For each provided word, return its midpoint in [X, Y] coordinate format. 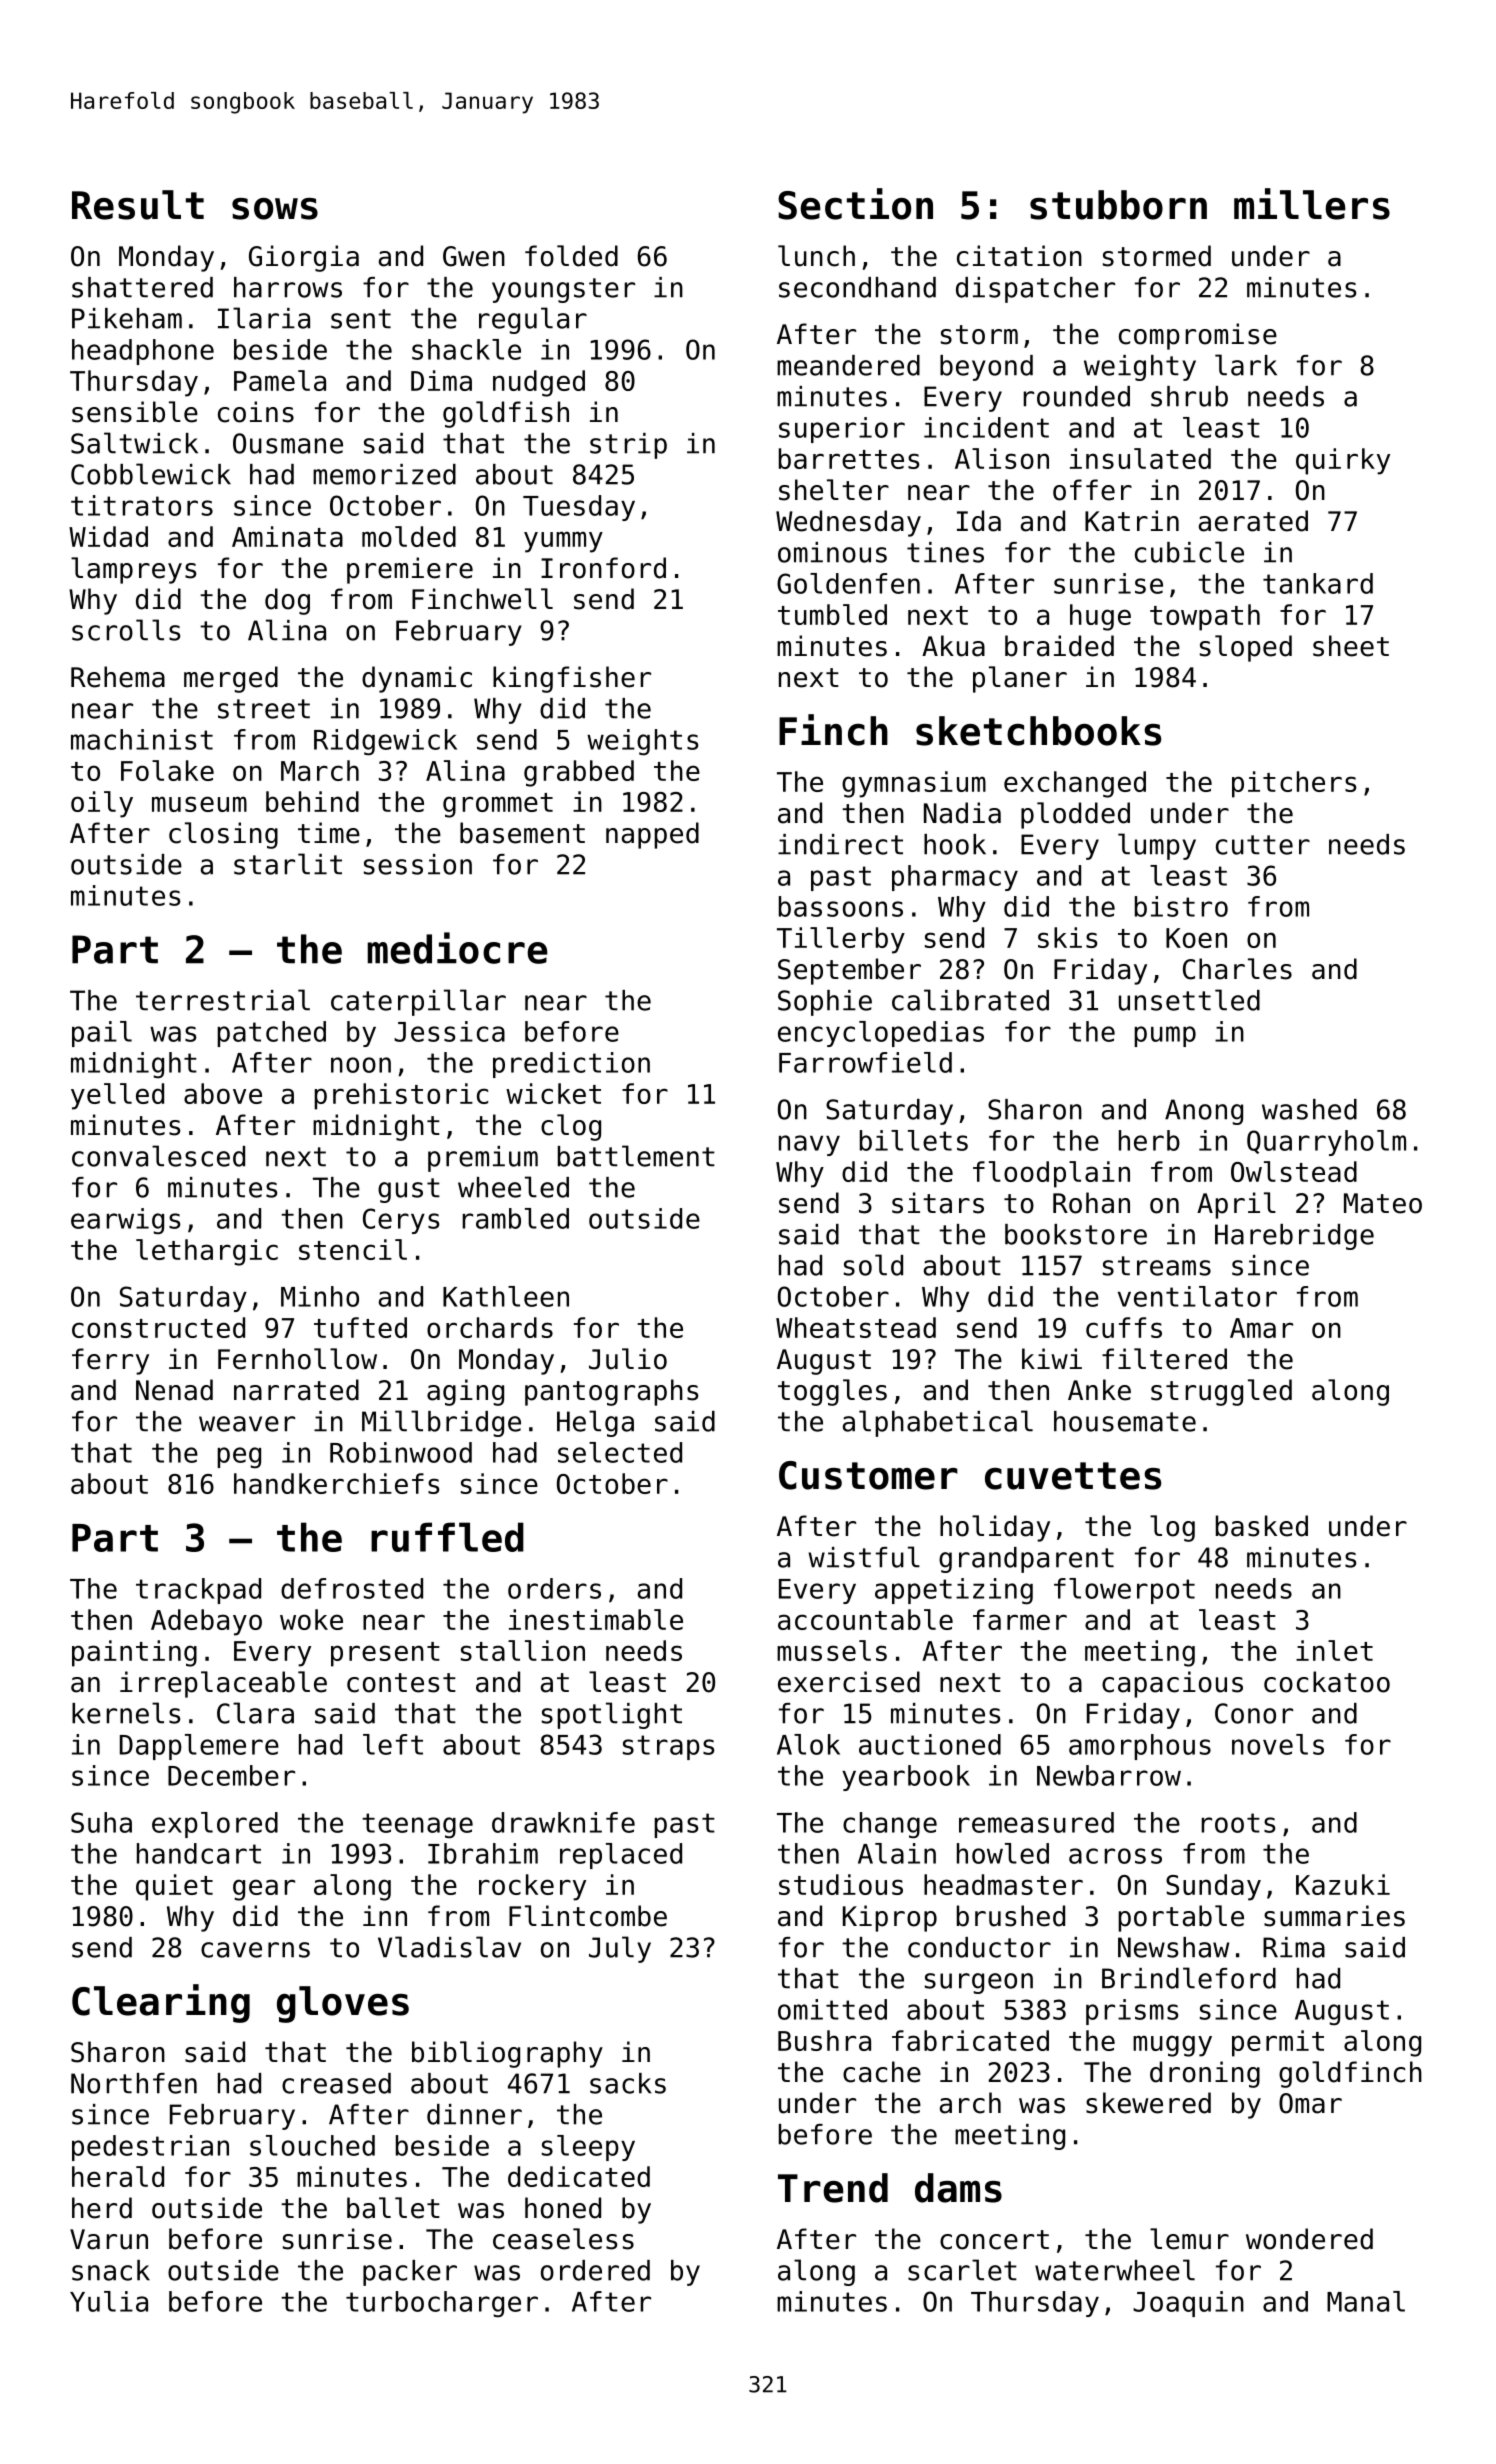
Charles [1237, 969]
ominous [832, 552]
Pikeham [127, 318]
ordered [595, 2270]
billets [914, 1140]
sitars [938, 1203]
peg [239, 1457]
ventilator [1197, 1296]
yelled [117, 1096]
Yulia [109, 2301]
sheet [1351, 646]
